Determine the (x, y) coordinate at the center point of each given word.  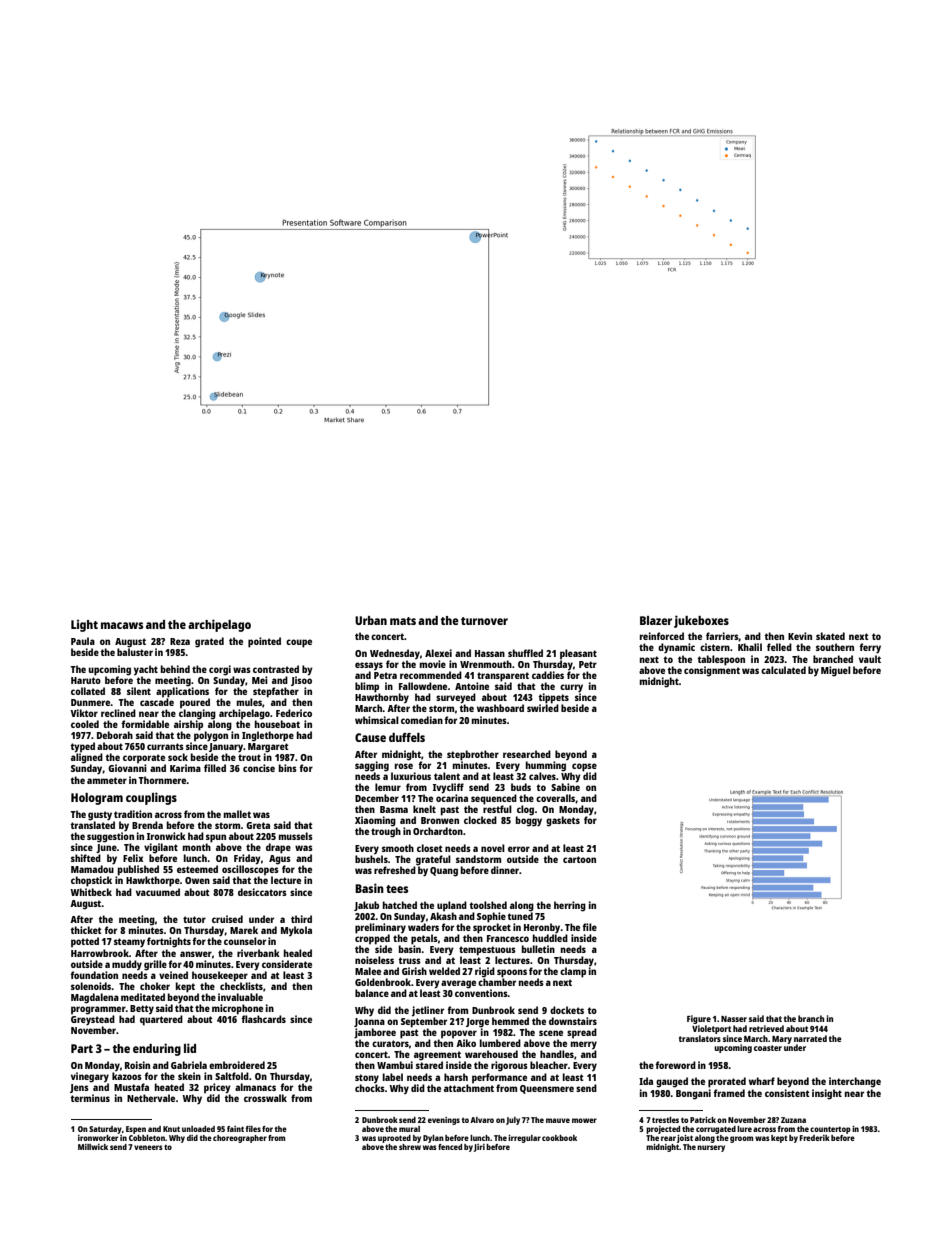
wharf (762, 1081)
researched (527, 754)
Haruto (86, 680)
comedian (422, 720)
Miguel (836, 671)
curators (390, 1043)
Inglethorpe (268, 736)
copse (584, 767)
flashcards (263, 1019)
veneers (148, 1147)
